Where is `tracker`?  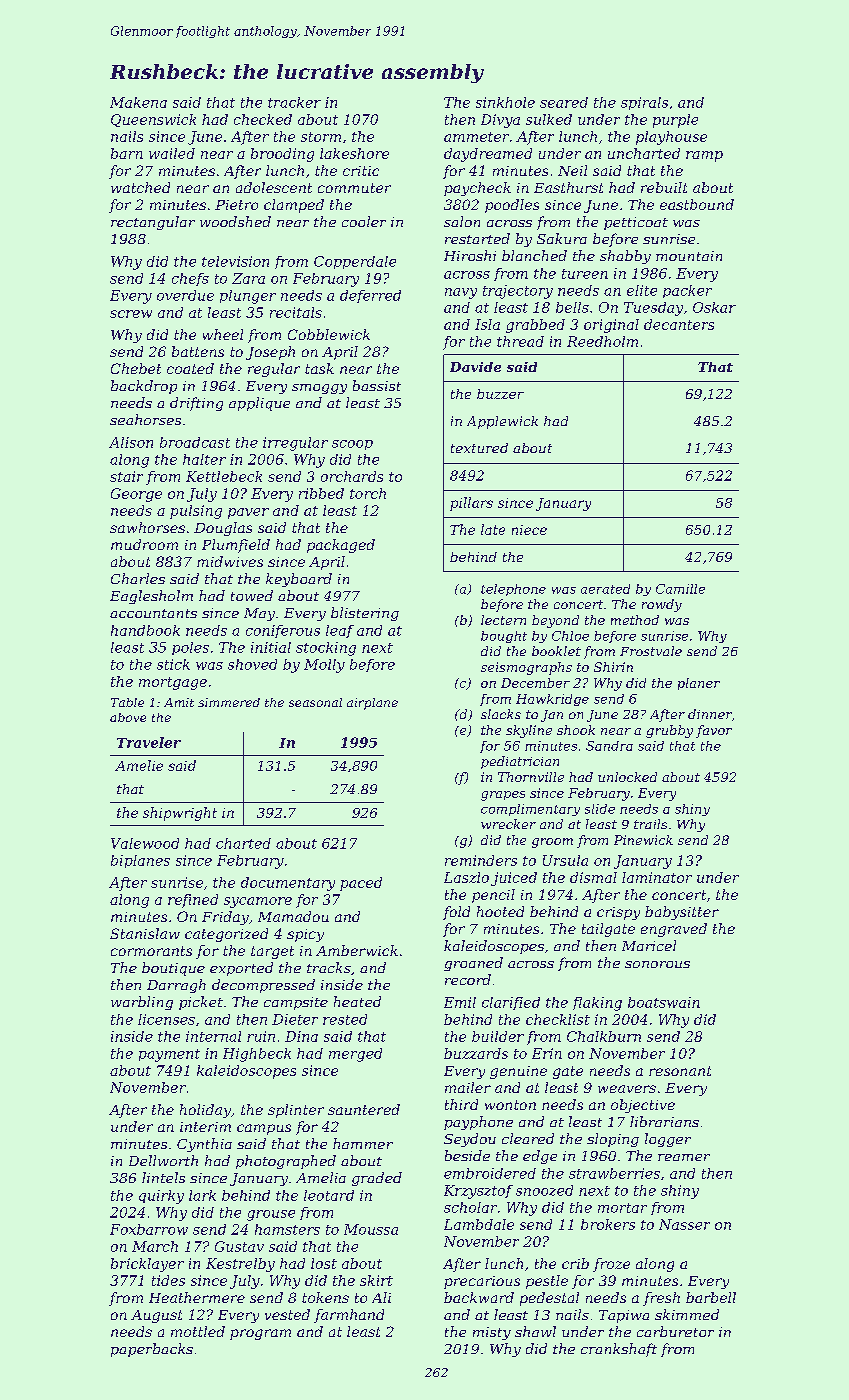 tracker is located at coordinates (294, 102).
